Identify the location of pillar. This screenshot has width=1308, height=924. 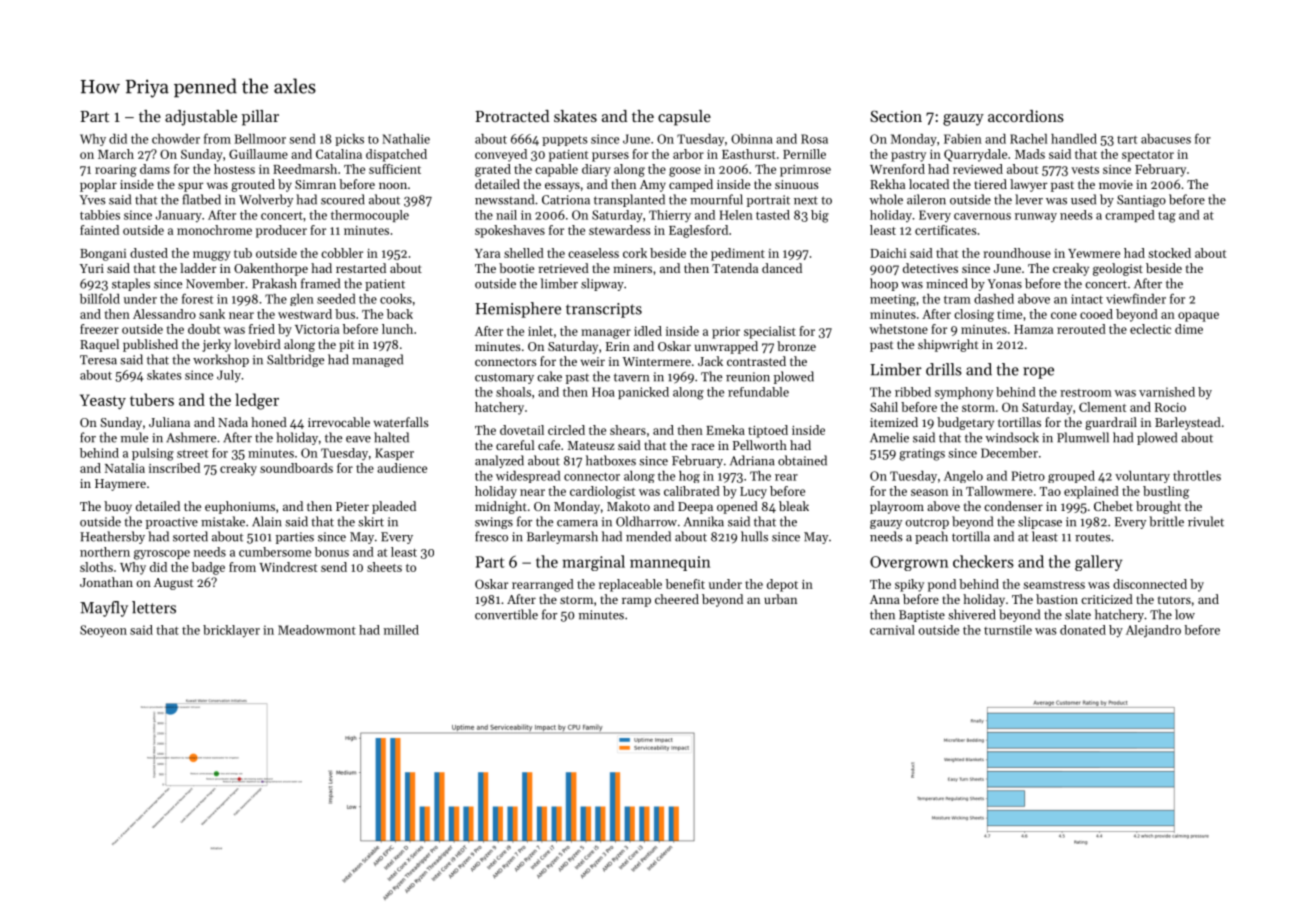
(260, 118).
